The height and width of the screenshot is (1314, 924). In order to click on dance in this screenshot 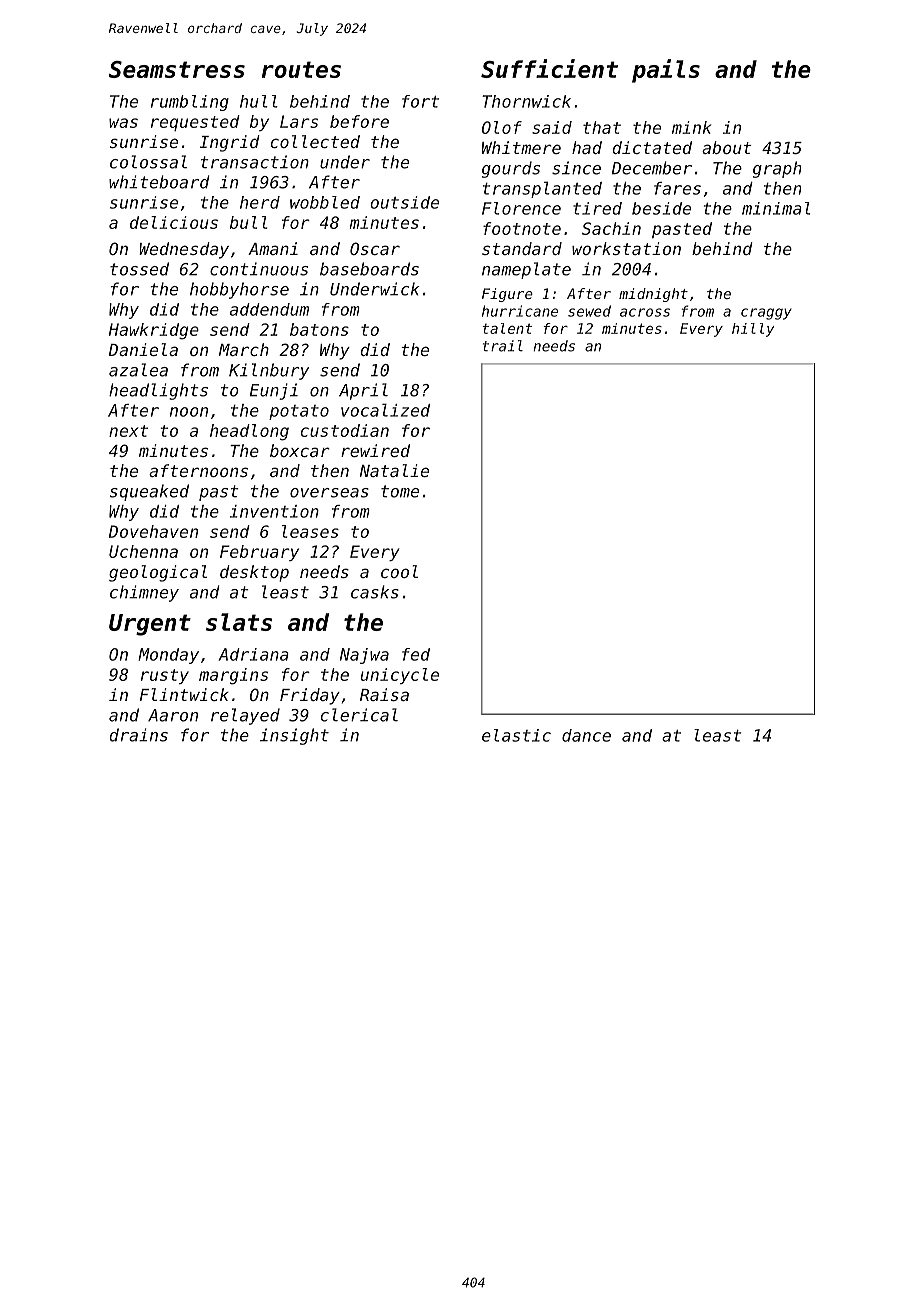, I will do `click(586, 735)`.
